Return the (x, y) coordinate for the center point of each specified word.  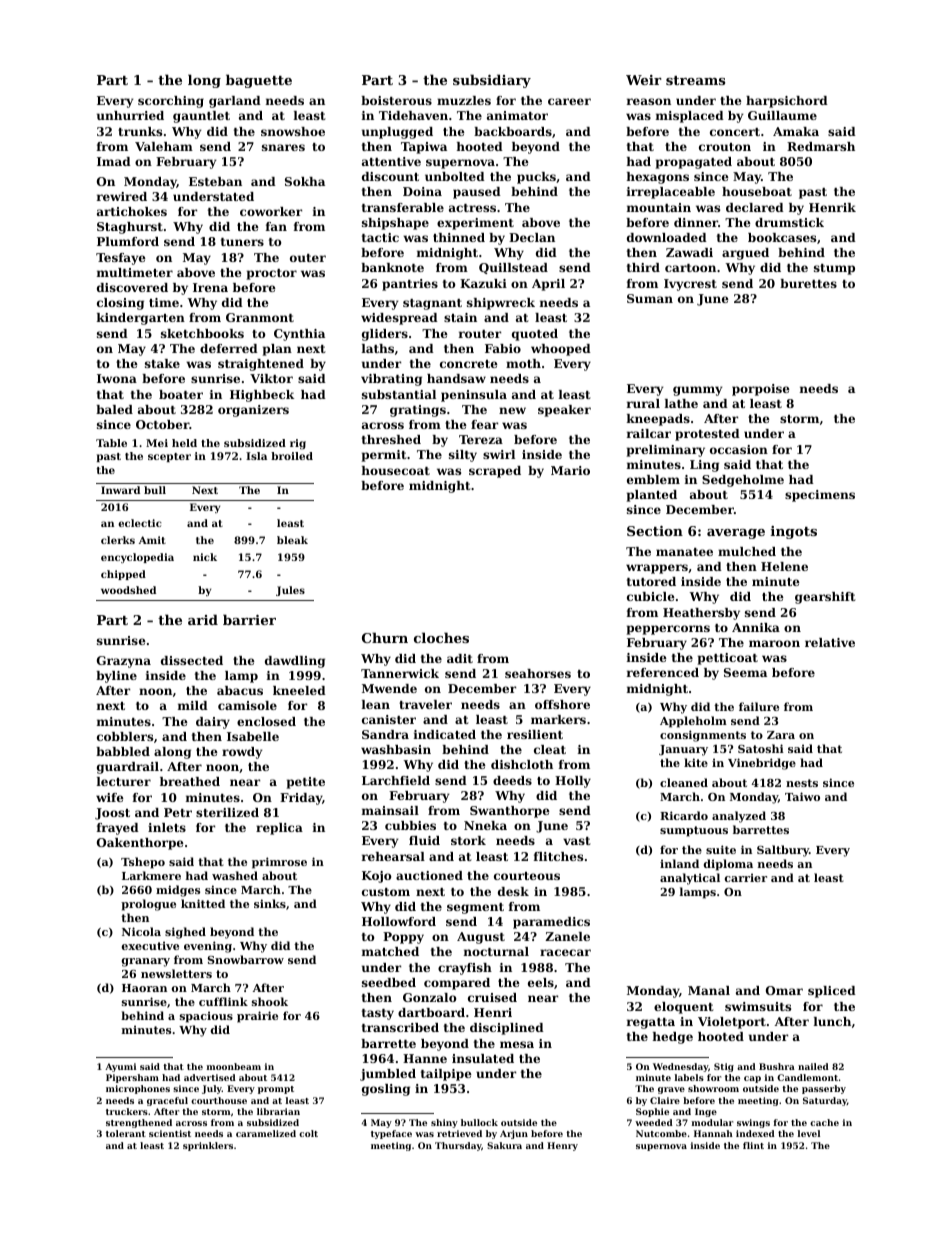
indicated (445, 734)
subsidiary (492, 81)
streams (695, 80)
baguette (259, 81)
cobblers (125, 736)
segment (475, 908)
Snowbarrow (246, 959)
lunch (832, 1021)
